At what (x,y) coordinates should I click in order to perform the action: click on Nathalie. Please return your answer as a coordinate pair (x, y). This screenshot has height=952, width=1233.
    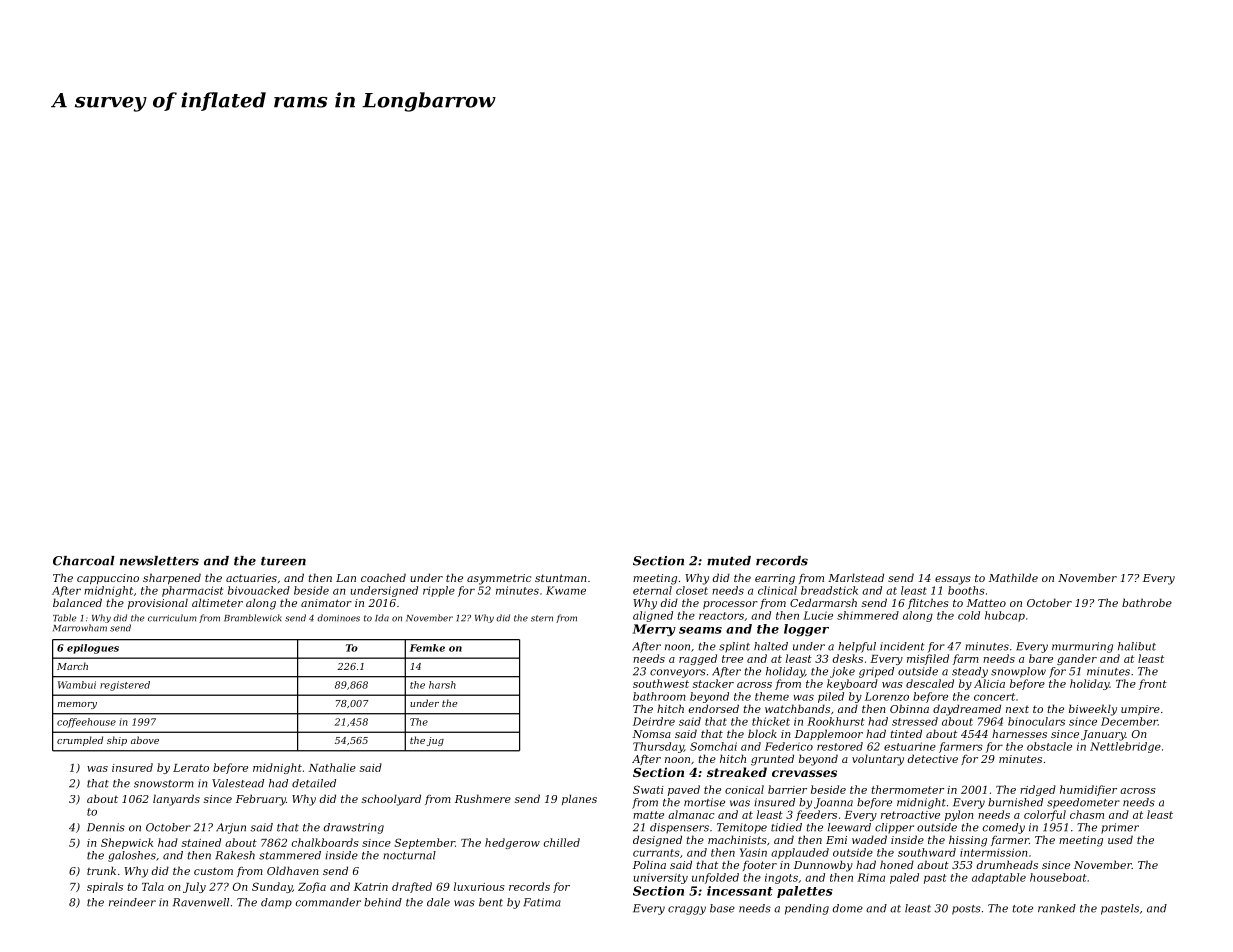
    Looking at the image, I should click on (332, 767).
